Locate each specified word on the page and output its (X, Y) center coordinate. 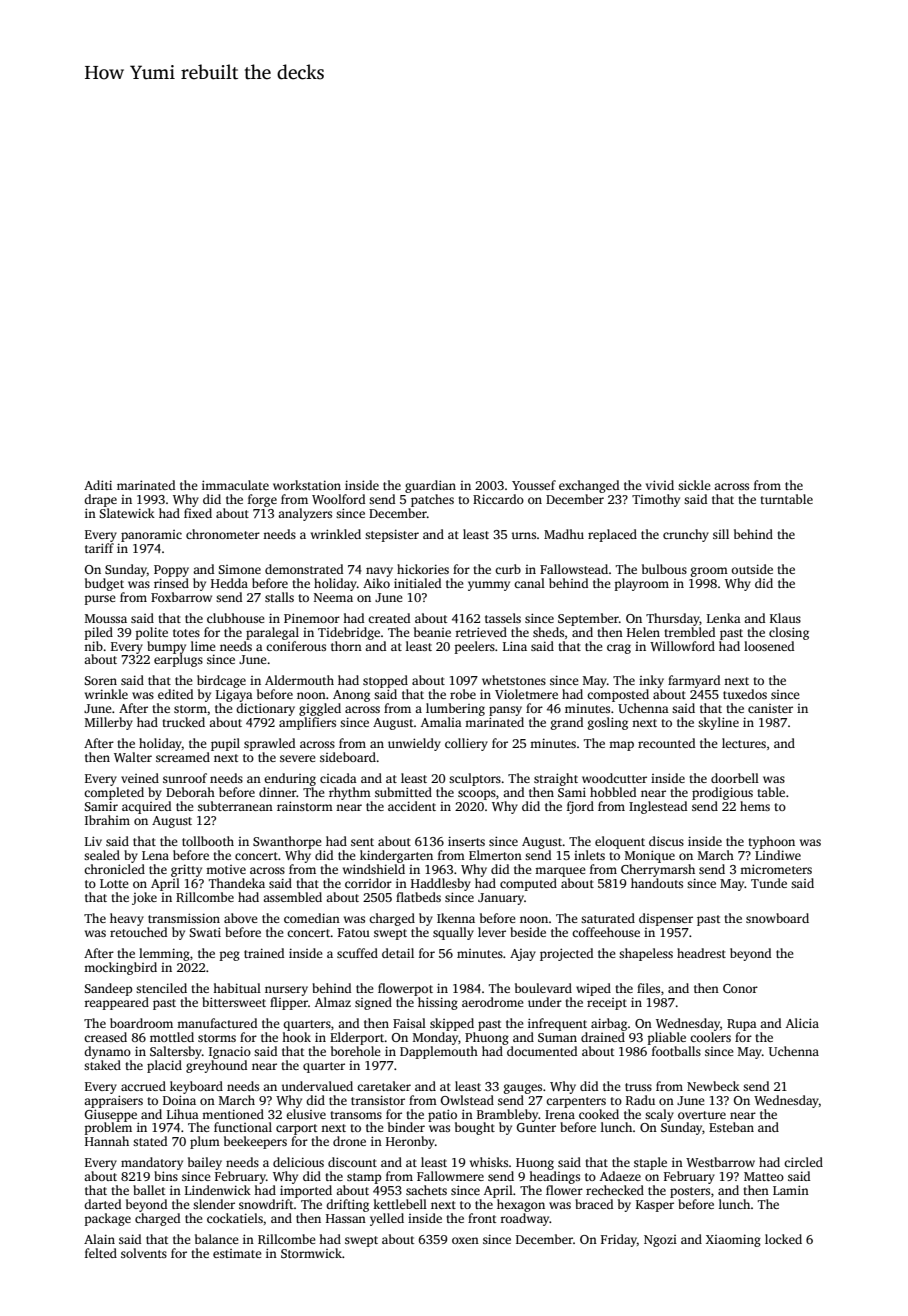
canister (770, 708)
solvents (144, 1253)
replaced (612, 535)
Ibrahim (107, 820)
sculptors (475, 779)
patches (432, 500)
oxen (465, 1240)
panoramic (151, 536)
